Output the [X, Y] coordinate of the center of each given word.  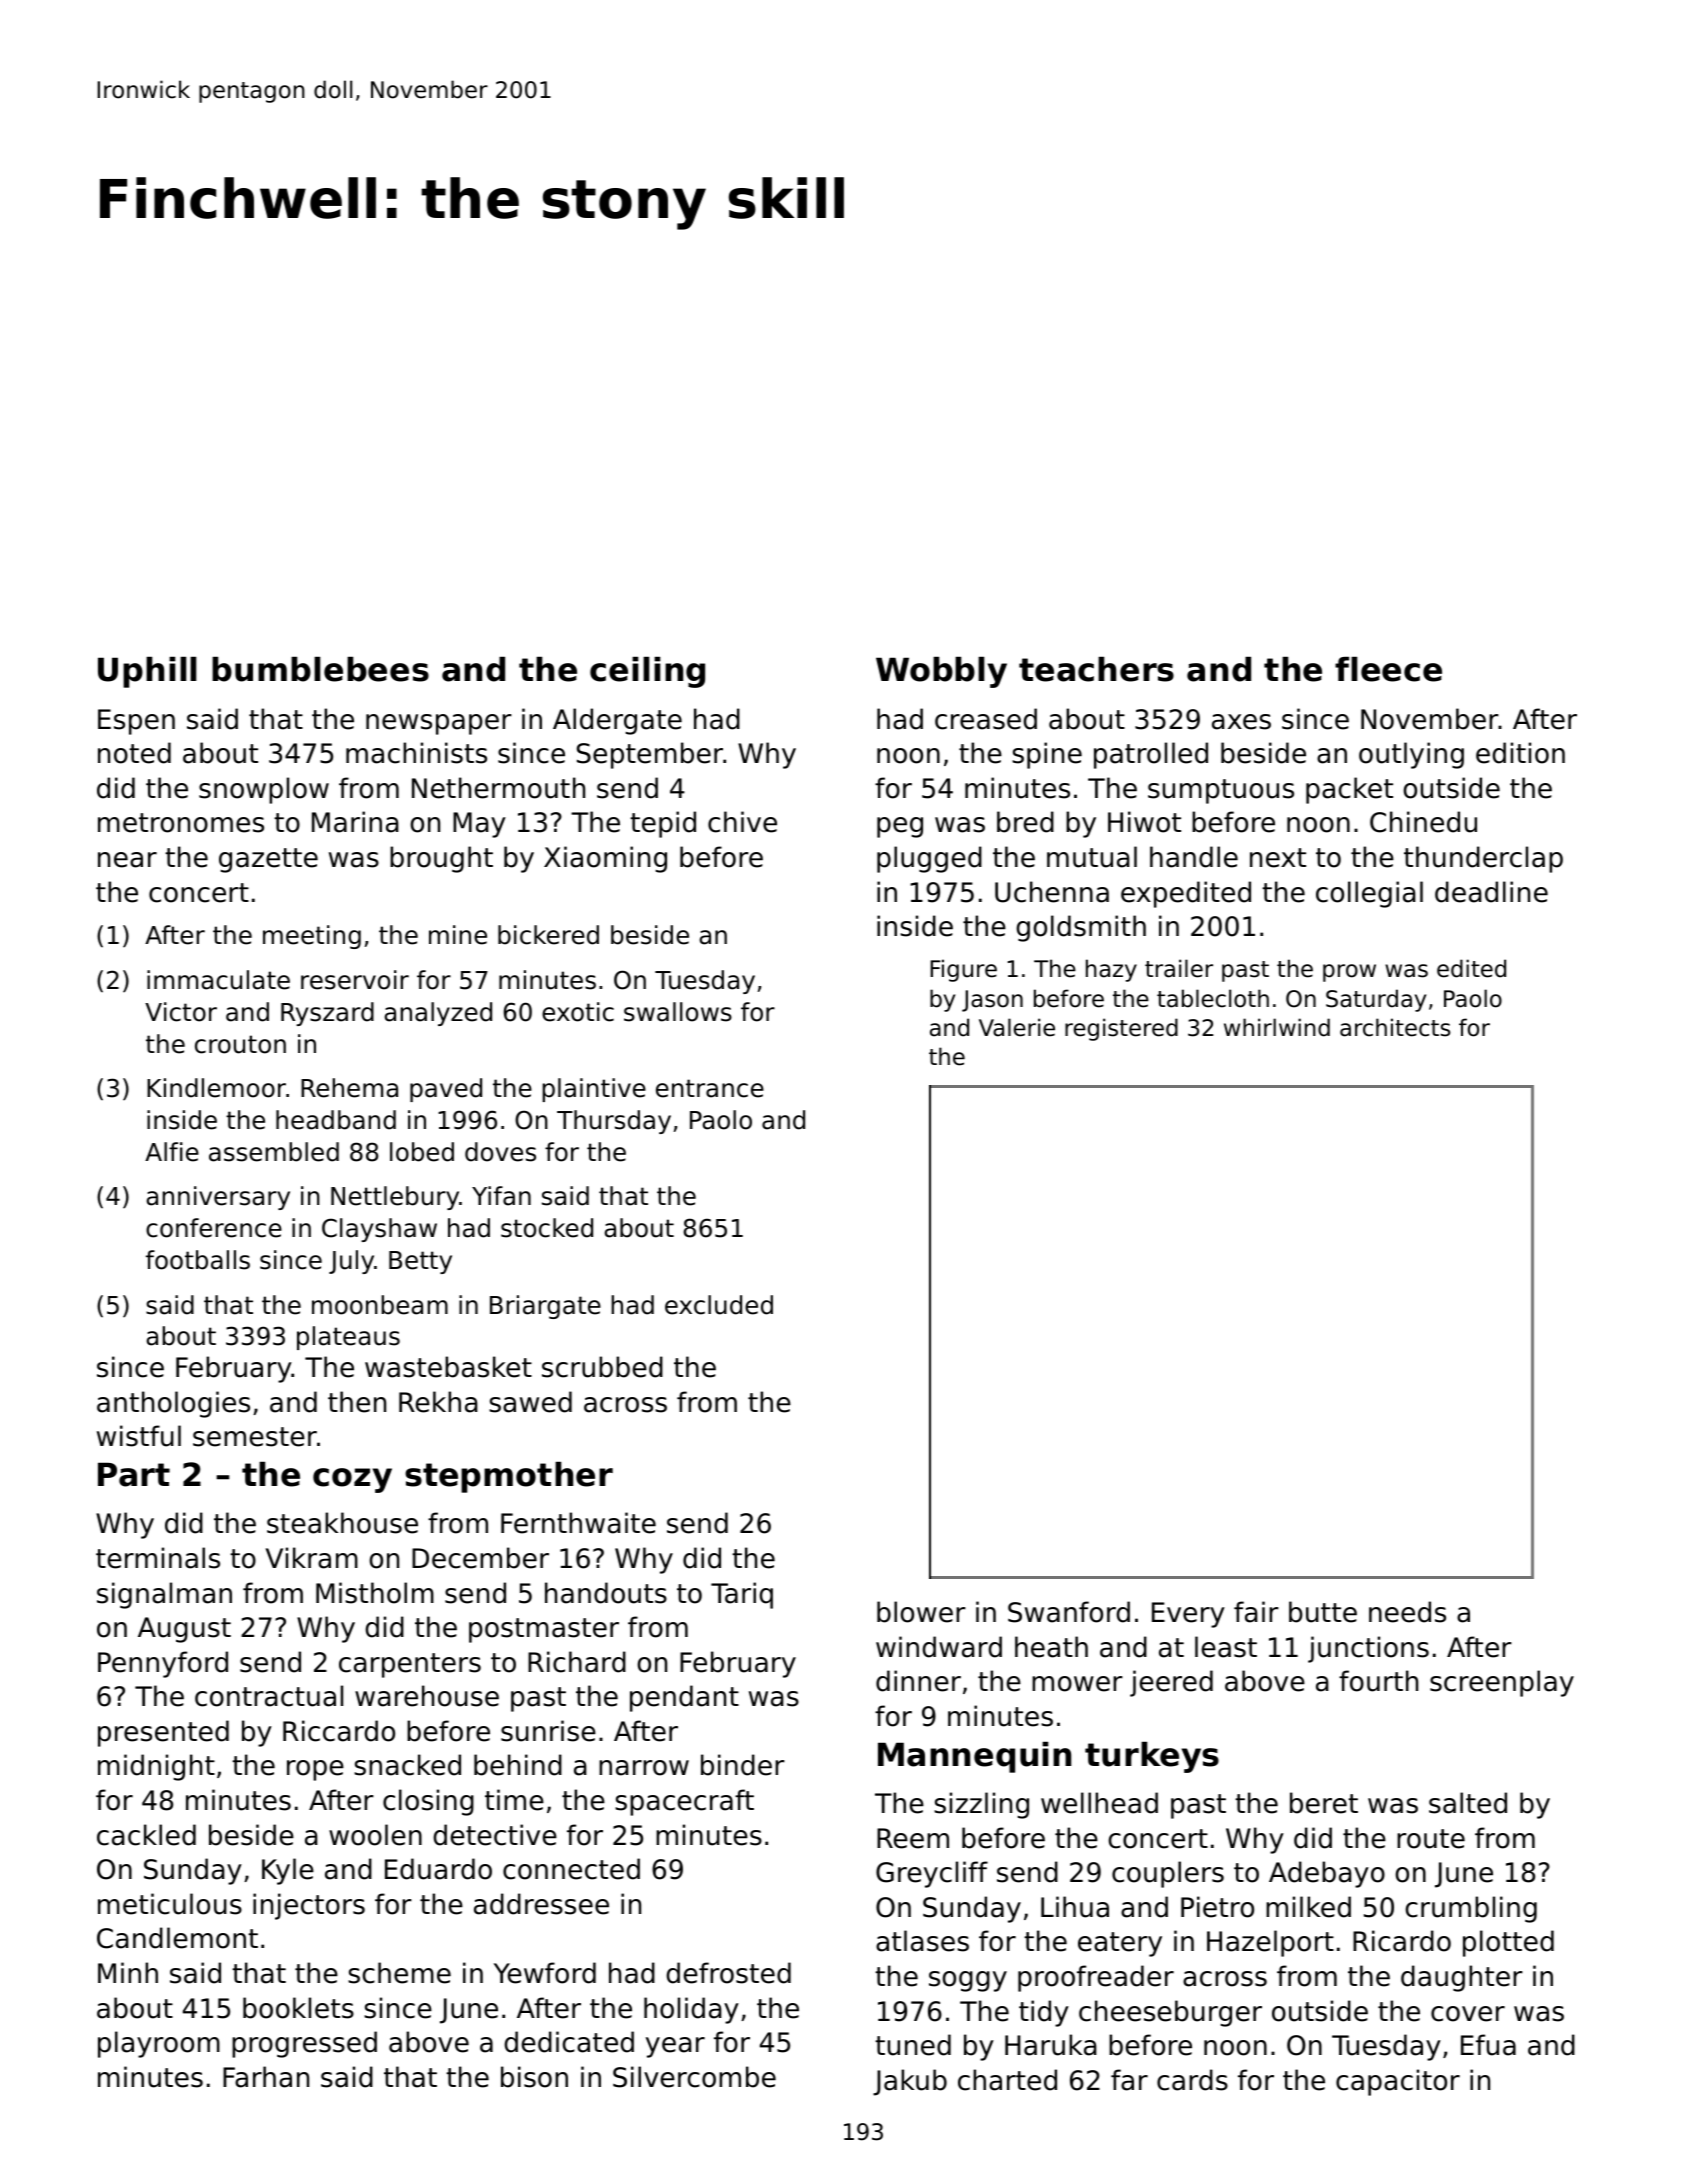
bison [534, 2077]
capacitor [1398, 2082]
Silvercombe [694, 2077]
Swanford [1069, 1612]
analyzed [438, 1014]
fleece [1388, 669]
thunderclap [1483, 859]
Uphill [147, 672]
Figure [963, 970]
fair [1256, 1612]
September [650, 755]
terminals [158, 1558]
